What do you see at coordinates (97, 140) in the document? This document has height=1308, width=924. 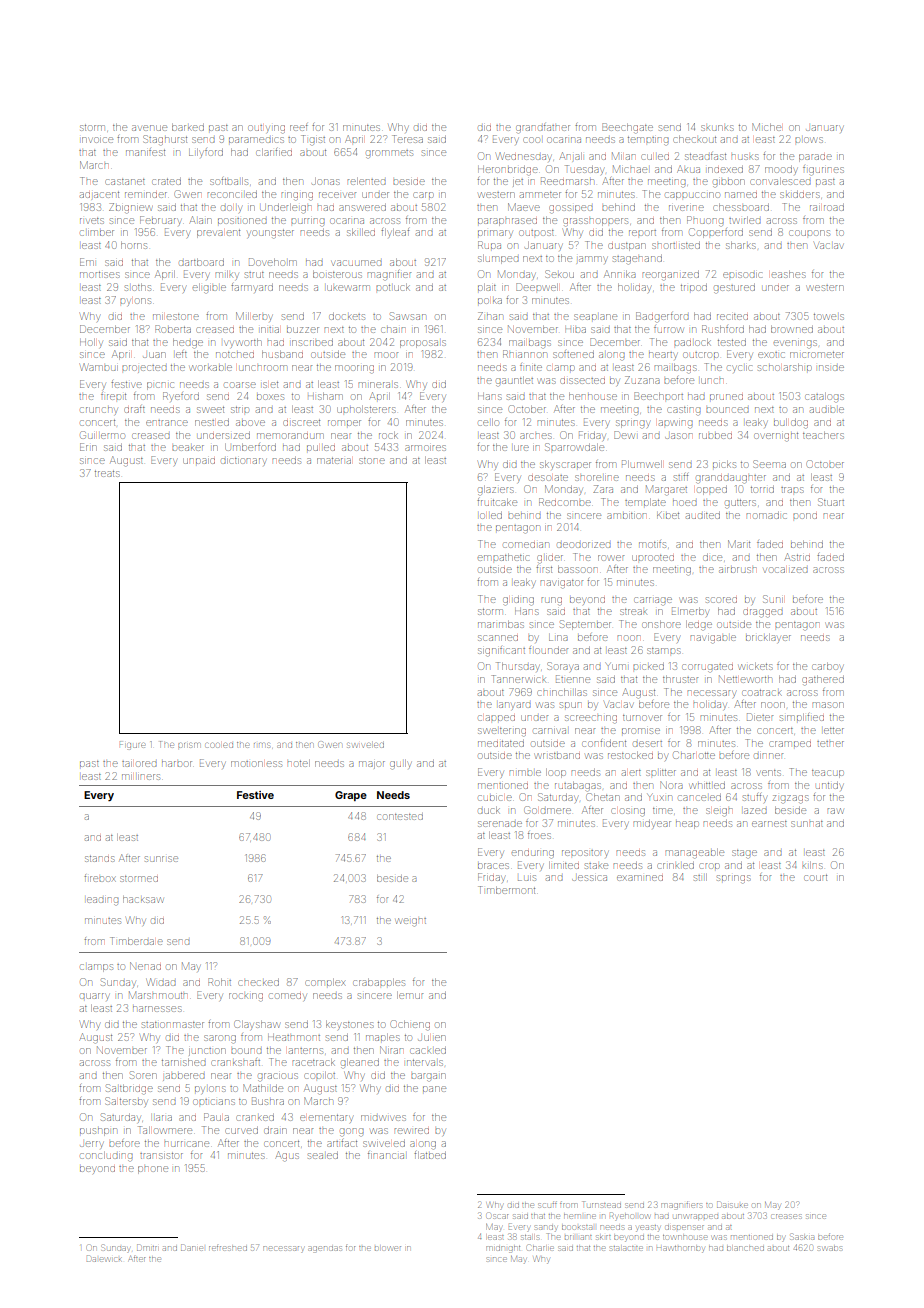 I see `invoice` at bounding box center [97, 140].
